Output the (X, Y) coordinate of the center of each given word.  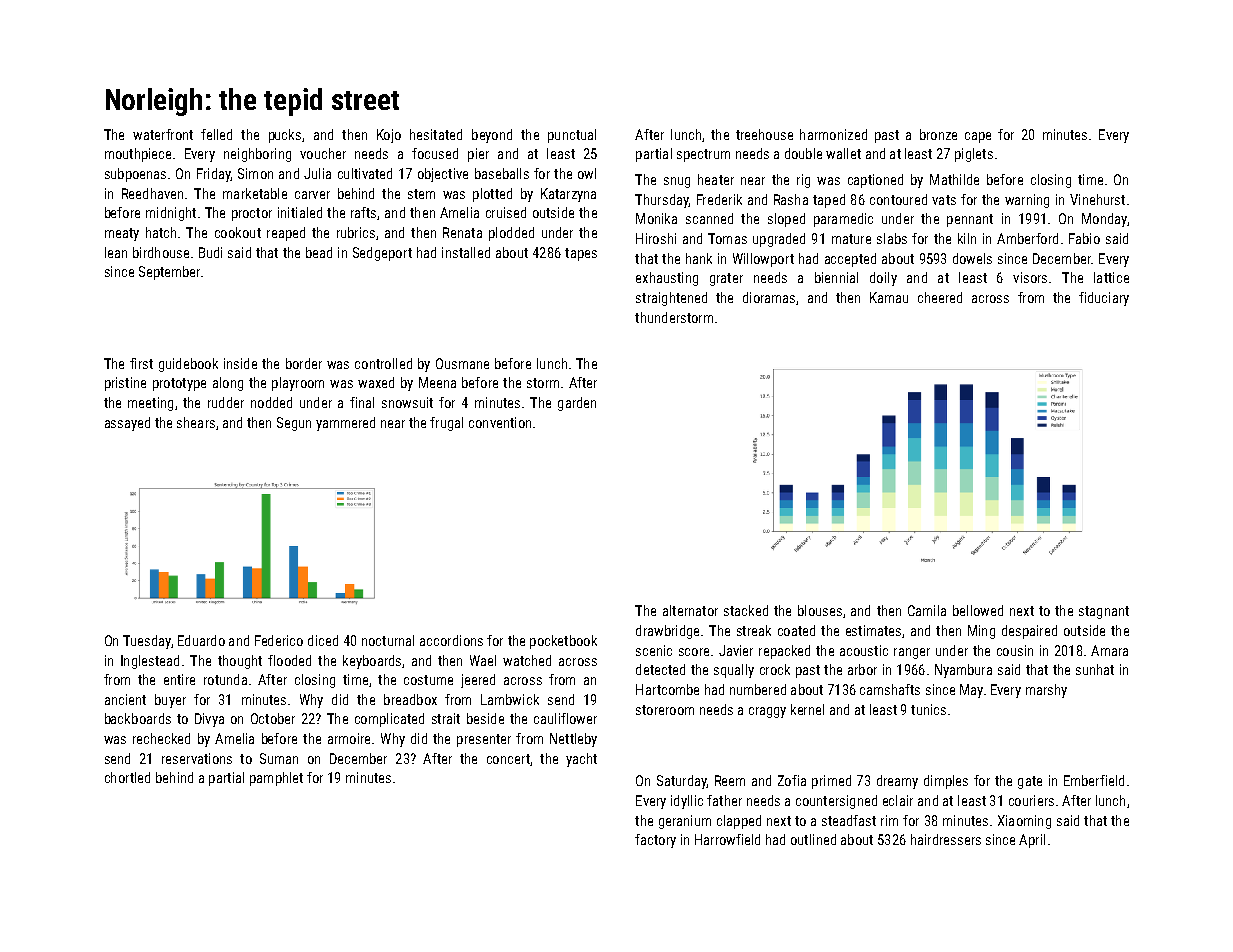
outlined (813, 839)
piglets (974, 155)
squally (734, 671)
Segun (294, 424)
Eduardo (201, 640)
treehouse (764, 134)
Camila (927, 610)
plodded (511, 234)
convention (500, 422)
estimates (873, 630)
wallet (843, 153)
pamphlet (276, 779)
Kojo (389, 136)
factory (655, 841)
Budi (210, 252)
